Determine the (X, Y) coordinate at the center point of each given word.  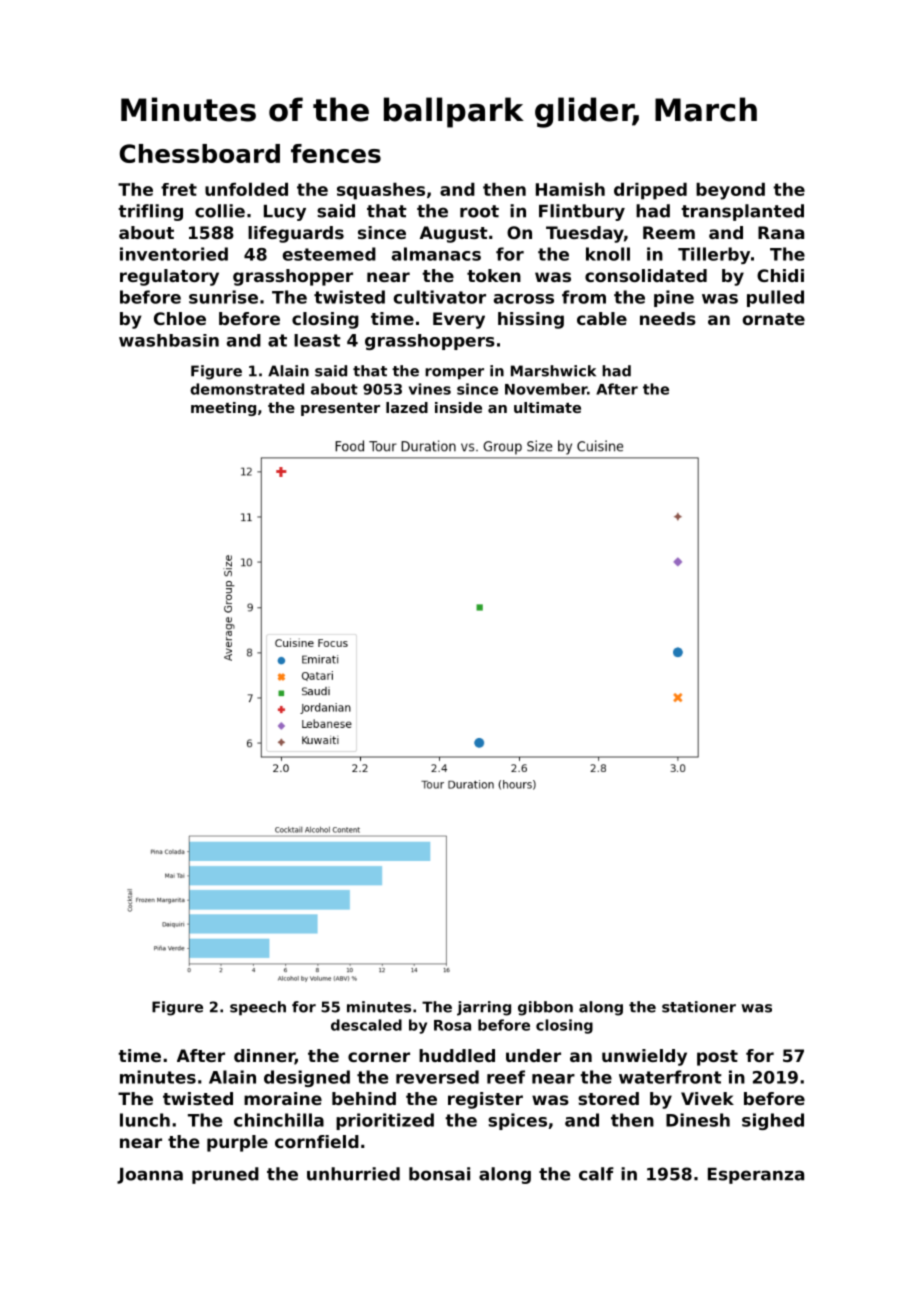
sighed (773, 1121)
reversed (437, 1077)
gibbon (545, 1008)
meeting (223, 409)
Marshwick (553, 371)
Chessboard (200, 153)
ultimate (547, 407)
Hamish (570, 189)
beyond (730, 191)
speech (258, 1008)
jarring (484, 1008)
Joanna (150, 1176)
